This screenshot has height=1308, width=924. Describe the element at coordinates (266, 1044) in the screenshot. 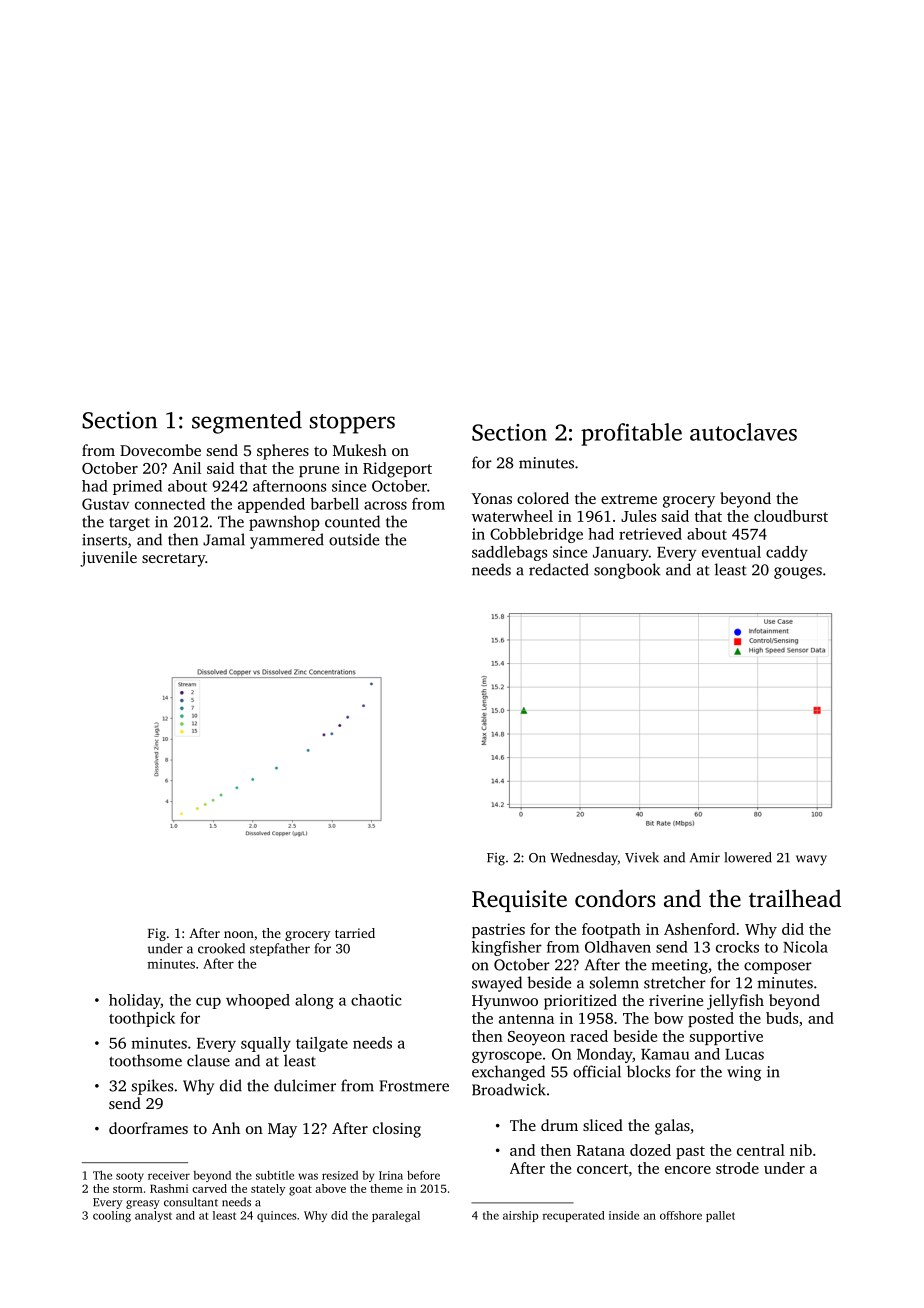

I see `squally` at that location.
